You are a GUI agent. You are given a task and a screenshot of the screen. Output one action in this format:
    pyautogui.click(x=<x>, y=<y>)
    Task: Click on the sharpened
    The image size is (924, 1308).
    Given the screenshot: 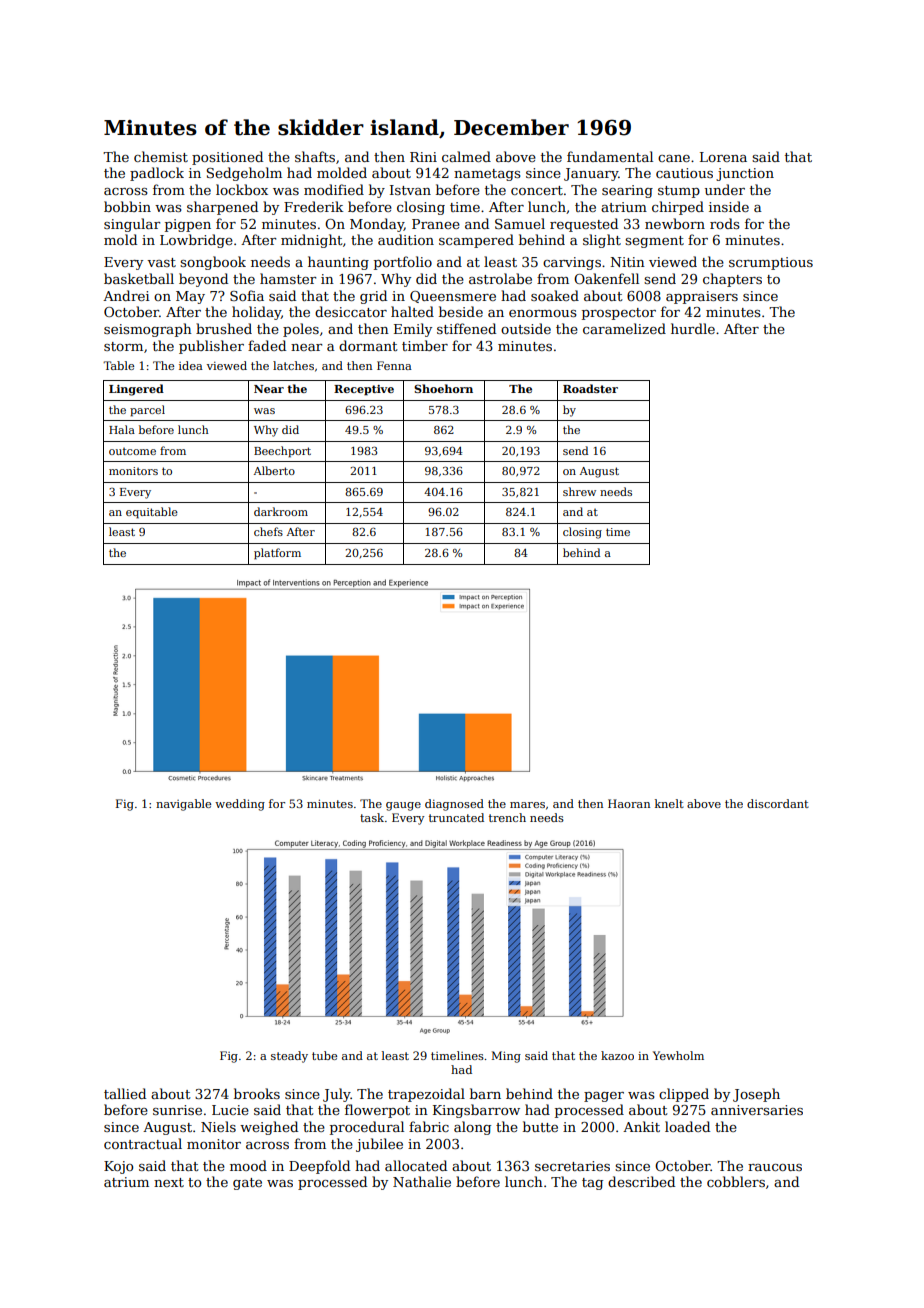 What is the action you would take?
    pyautogui.click(x=222, y=208)
